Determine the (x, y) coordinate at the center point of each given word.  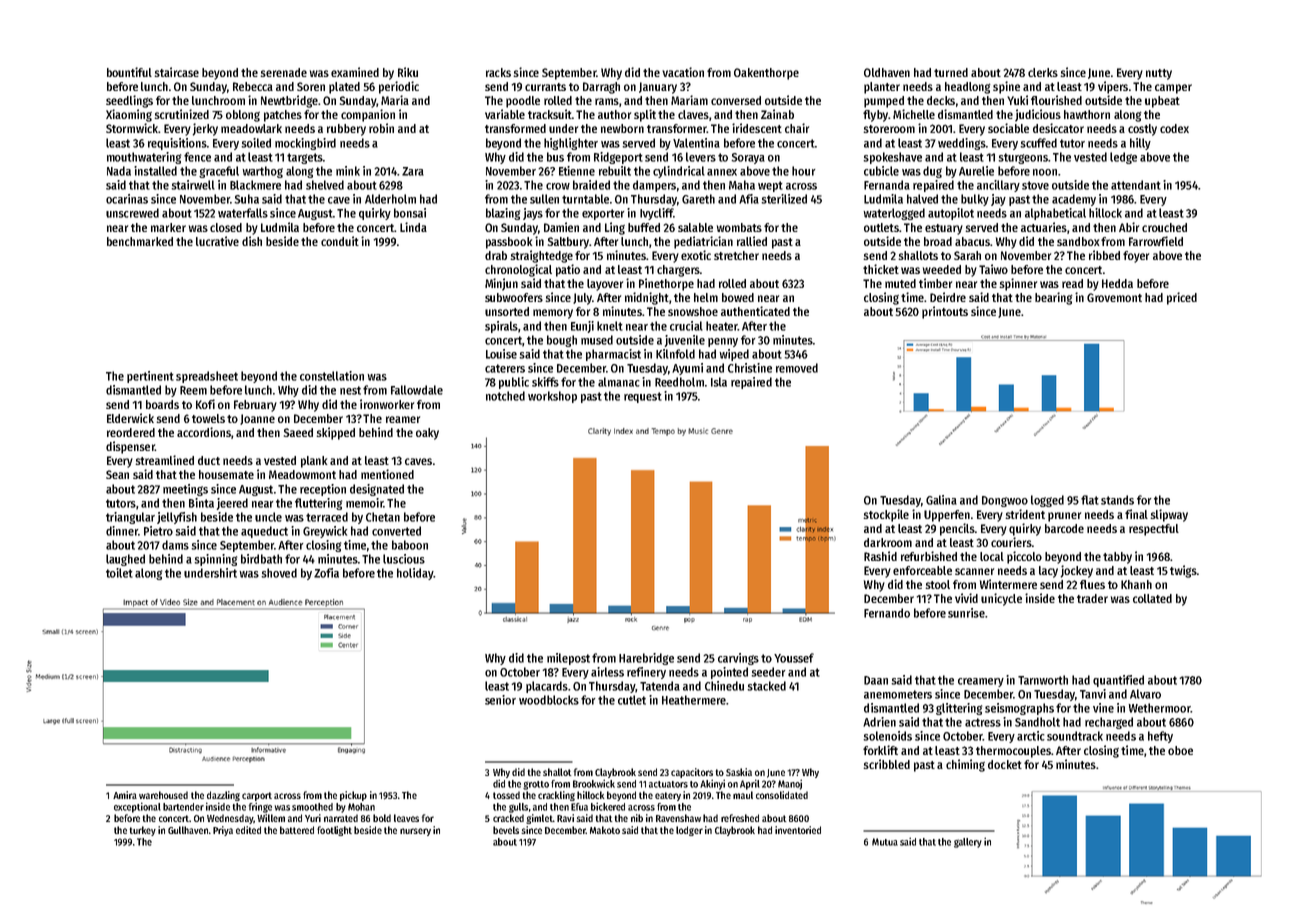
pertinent (150, 377)
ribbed (1104, 255)
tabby (1117, 558)
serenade (283, 72)
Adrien (879, 722)
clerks (1043, 72)
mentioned (387, 474)
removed (797, 368)
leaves (406, 818)
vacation (683, 72)
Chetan (383, 517)
